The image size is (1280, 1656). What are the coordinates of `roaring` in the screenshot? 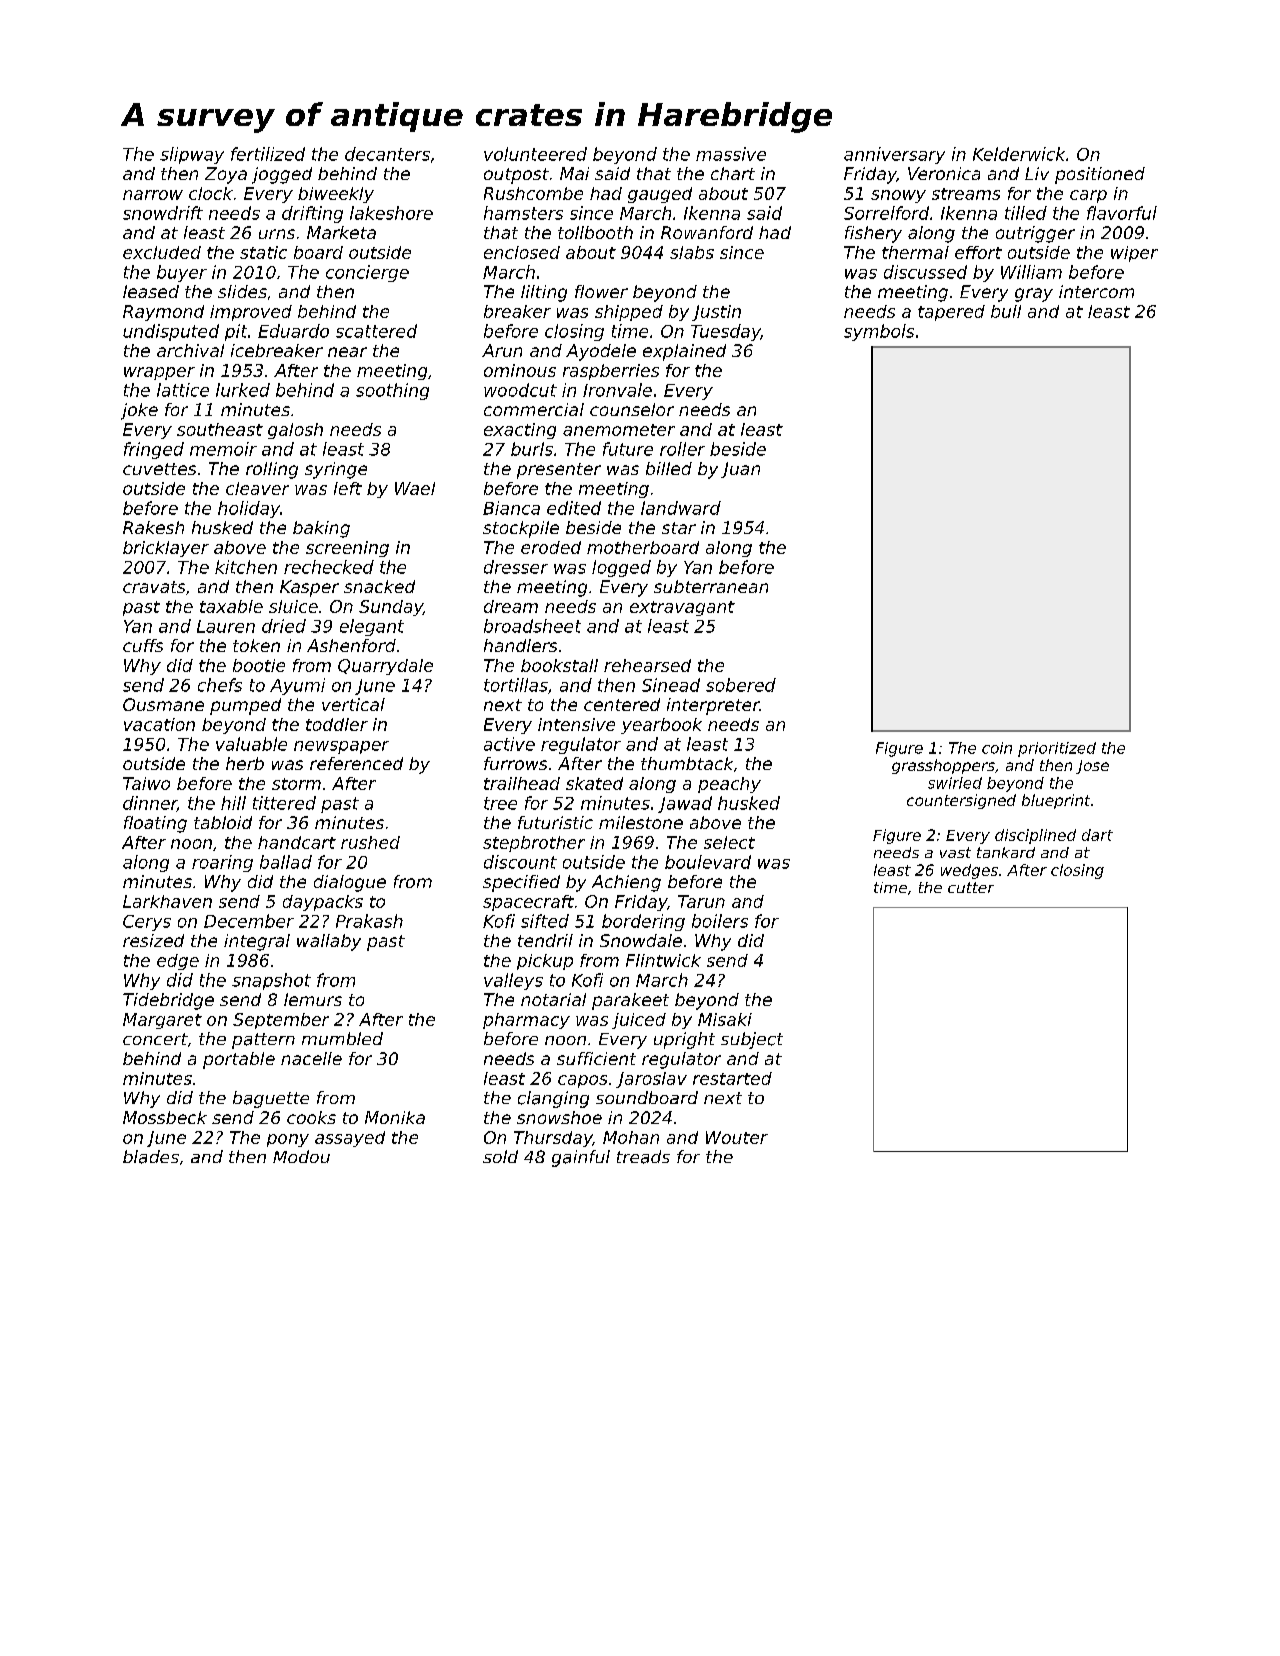 It's located at (222, 863).
